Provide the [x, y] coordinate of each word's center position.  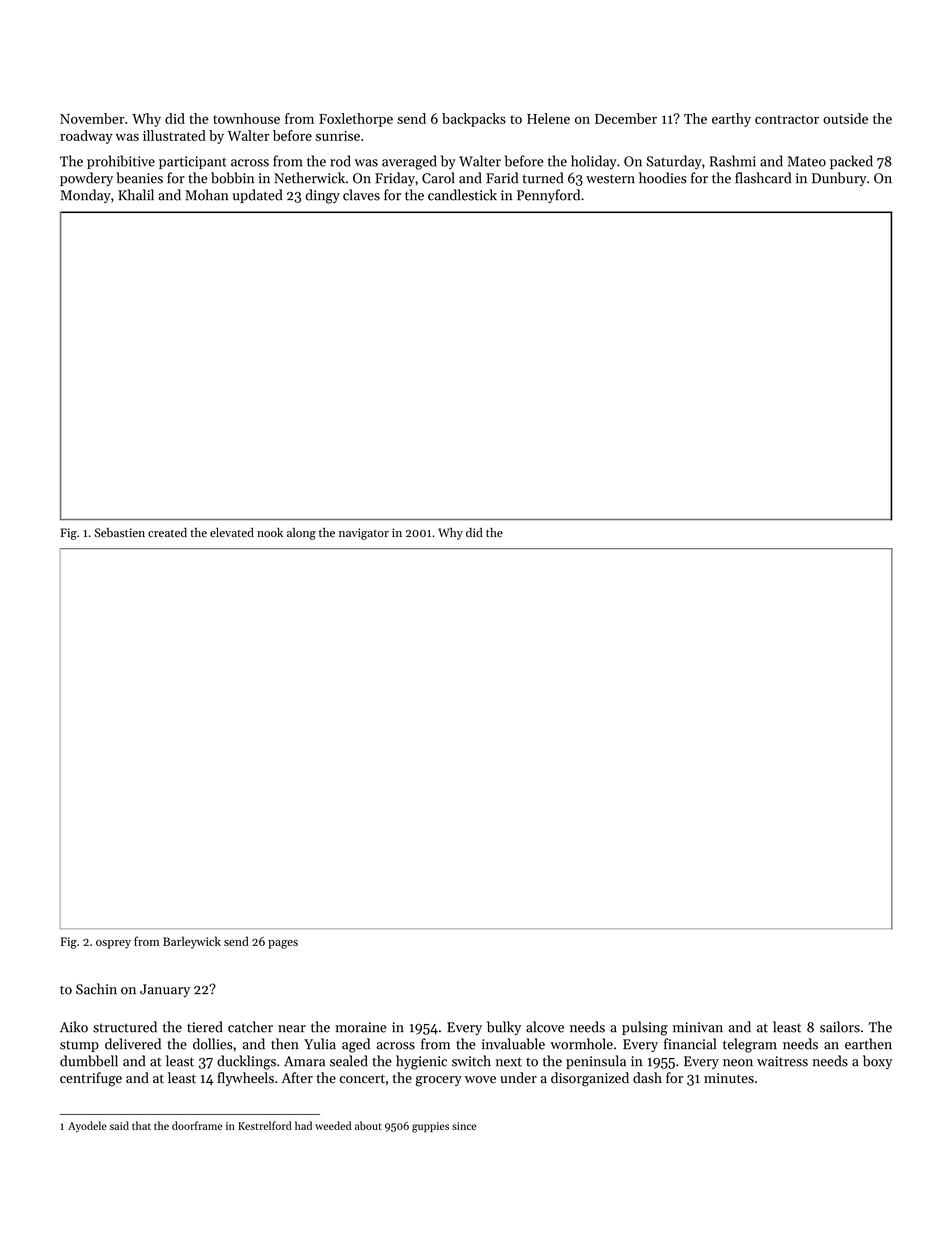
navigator [364, 534]
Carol [438, 178]
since [464, 1126]
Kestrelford [265, 1125]
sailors [840, 1027]
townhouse [246, 118]
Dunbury [839, 179]
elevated [232, 533]
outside [845, 118]
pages [283, 944]
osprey [113, 944]
